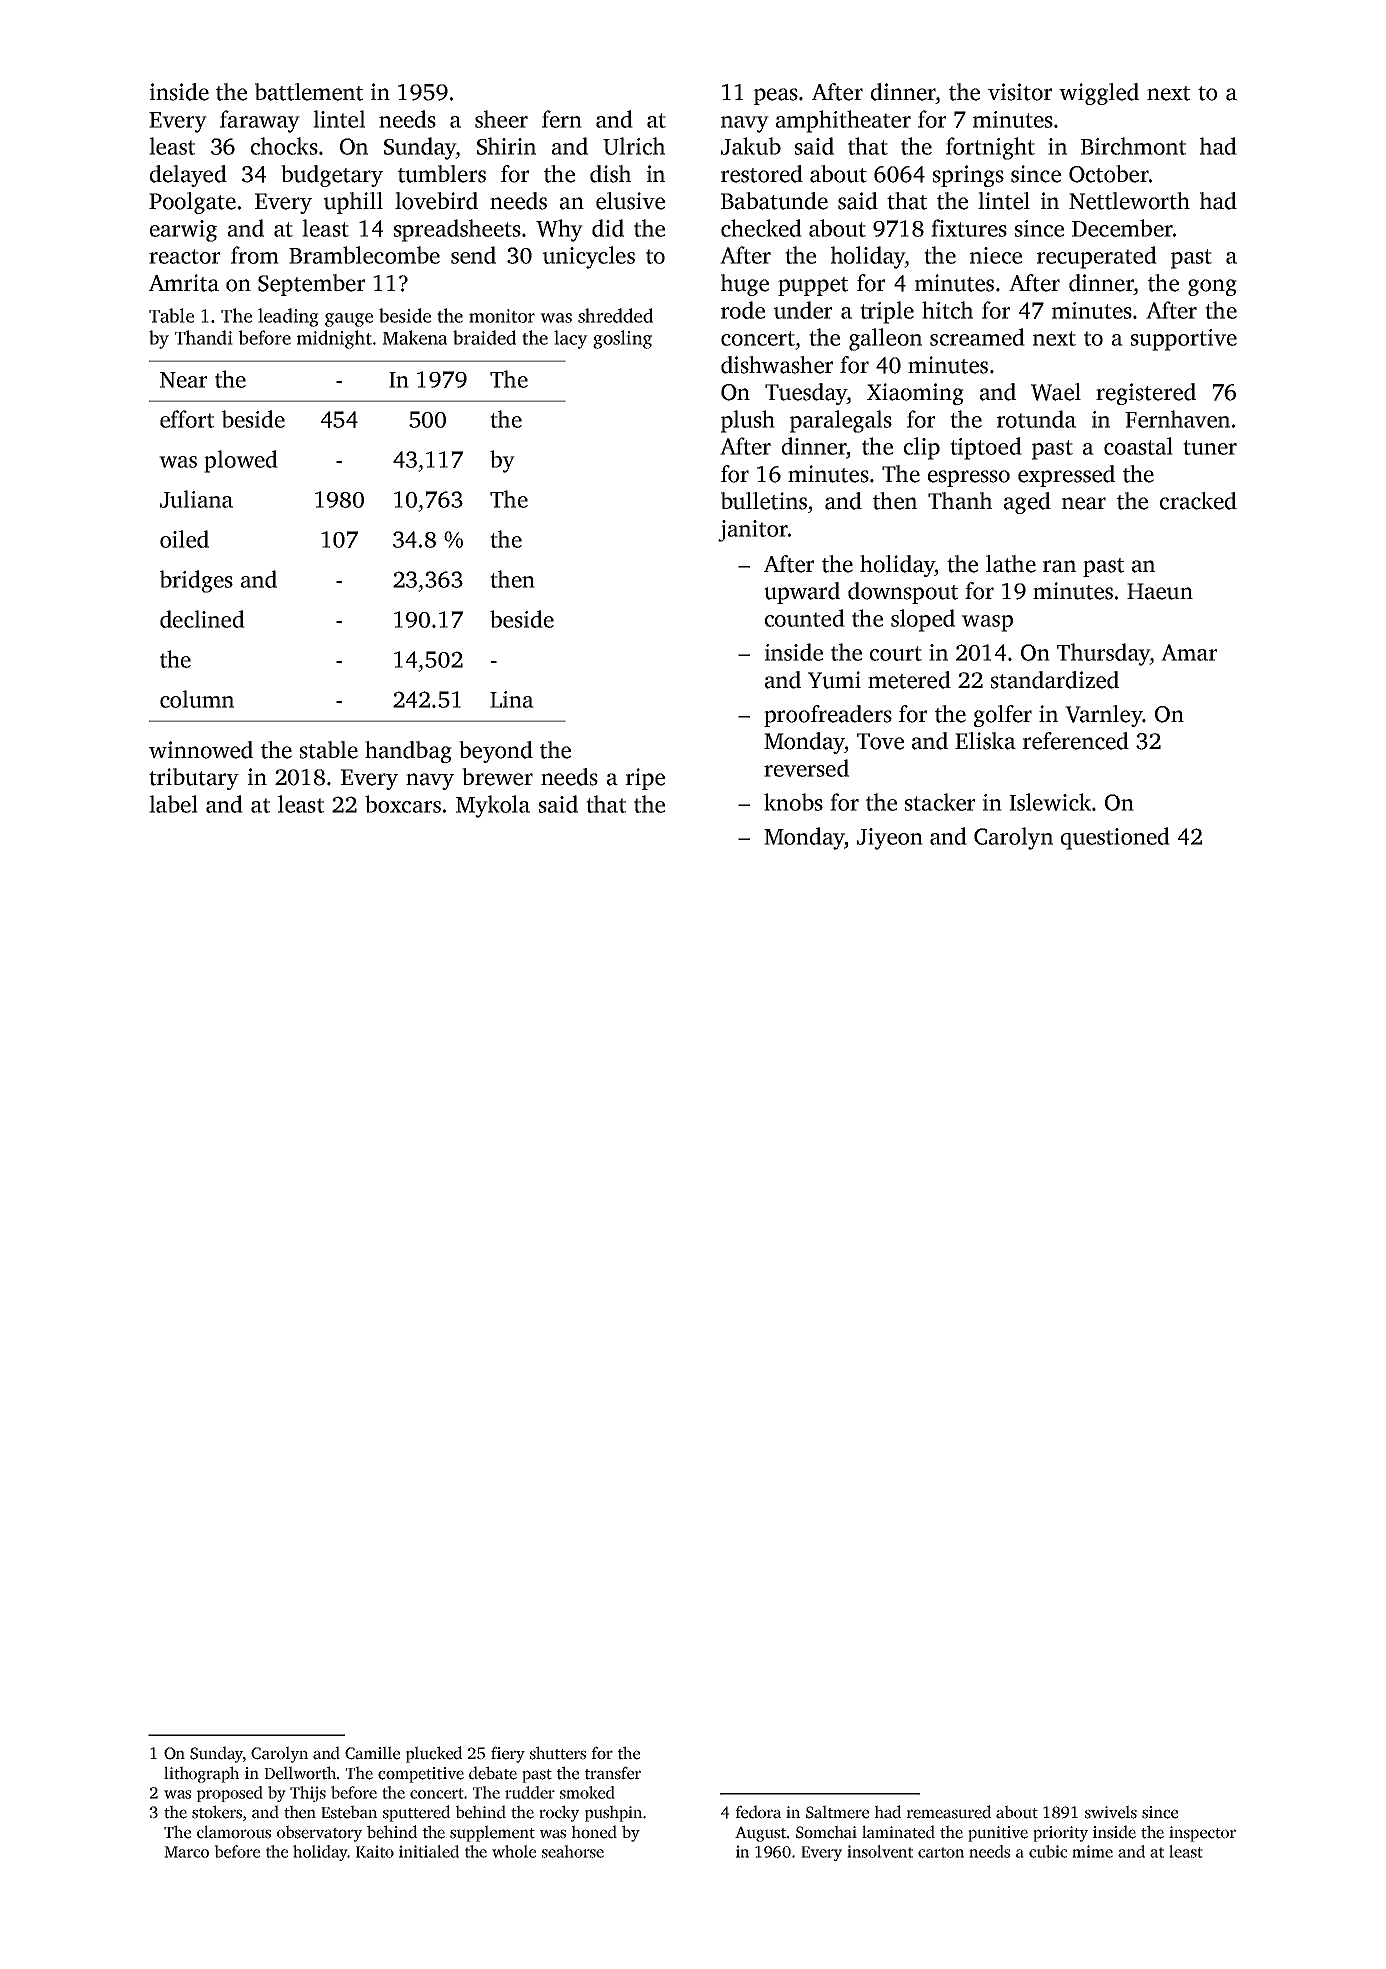 This screenshot has width=1386, height=1969. Describe the element at coordinates (1115, 838) in the screenshot. I see `questioned` at that location.
